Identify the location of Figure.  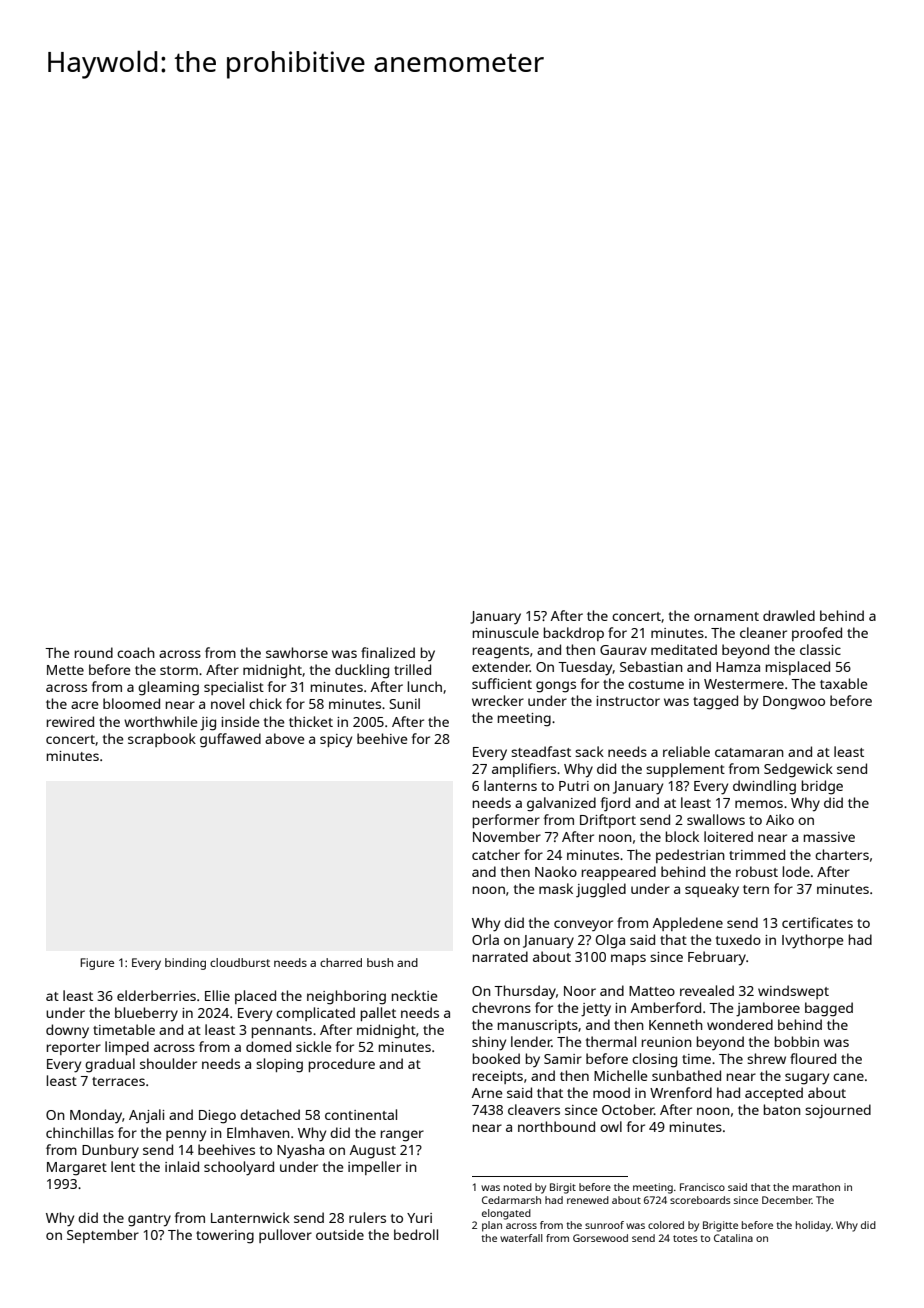
(97, 964).
